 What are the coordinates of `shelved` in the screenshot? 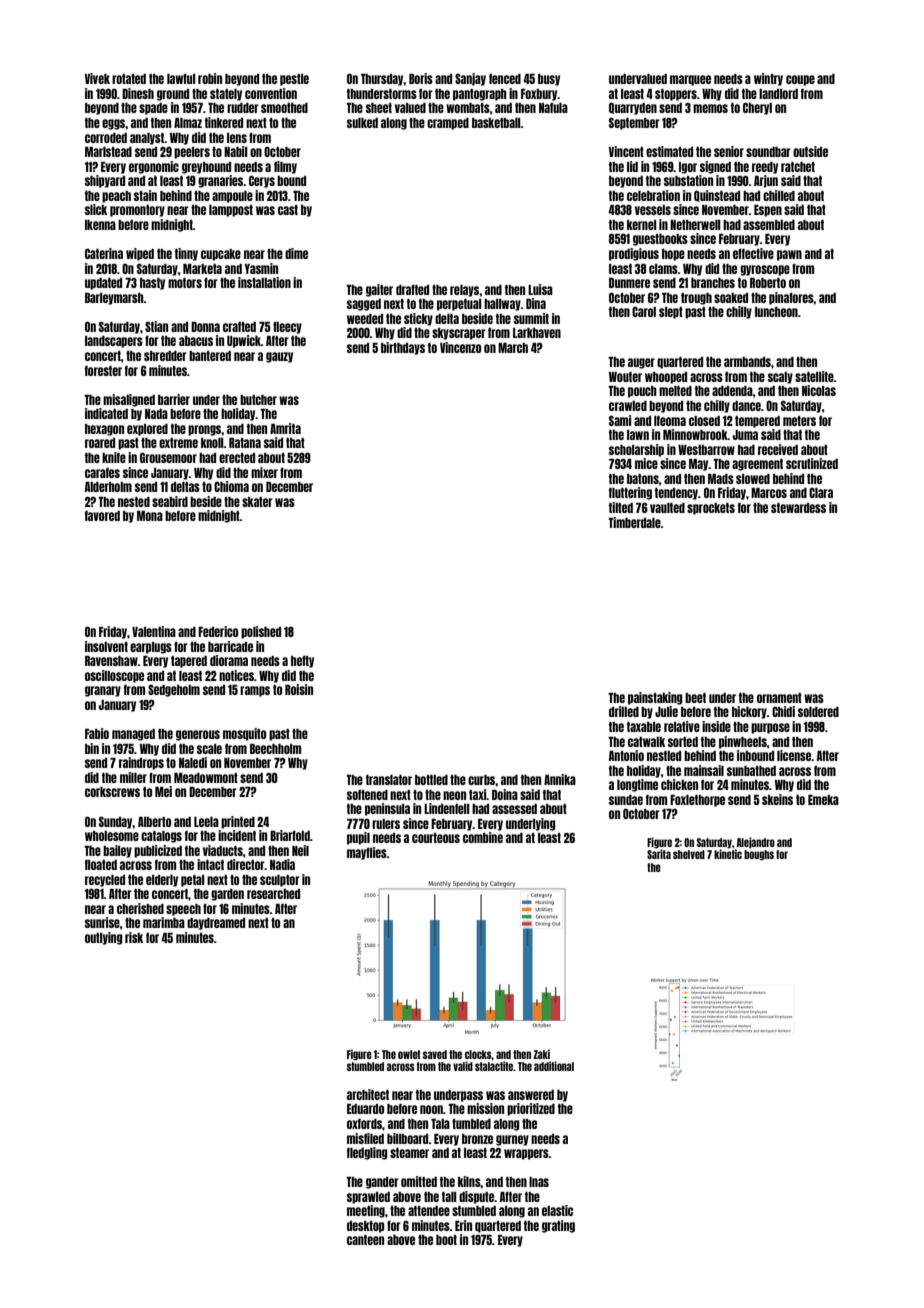 It's located at (689, 854).
